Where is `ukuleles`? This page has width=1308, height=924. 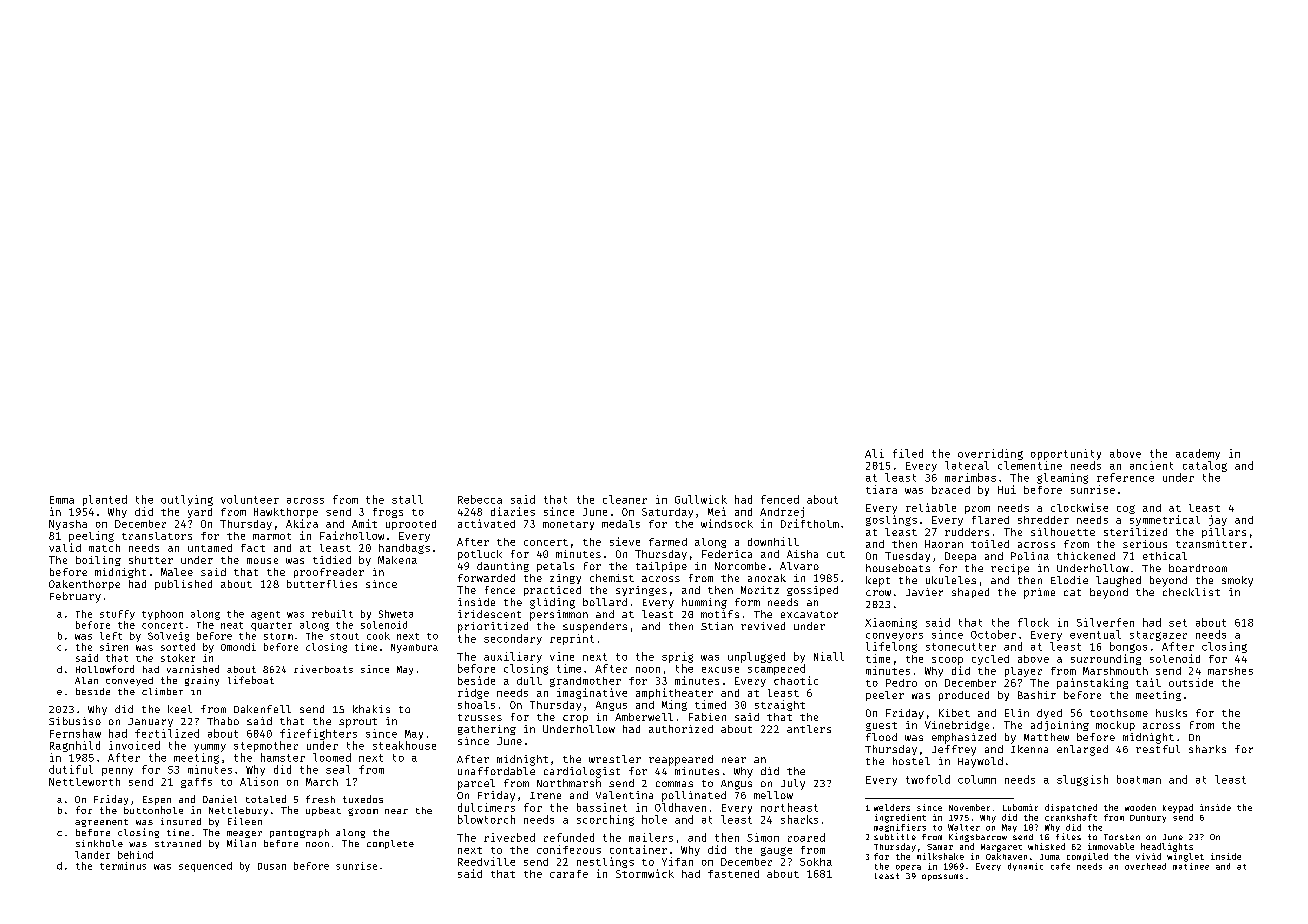
ukuleles is located at coordinates (951, 580).
